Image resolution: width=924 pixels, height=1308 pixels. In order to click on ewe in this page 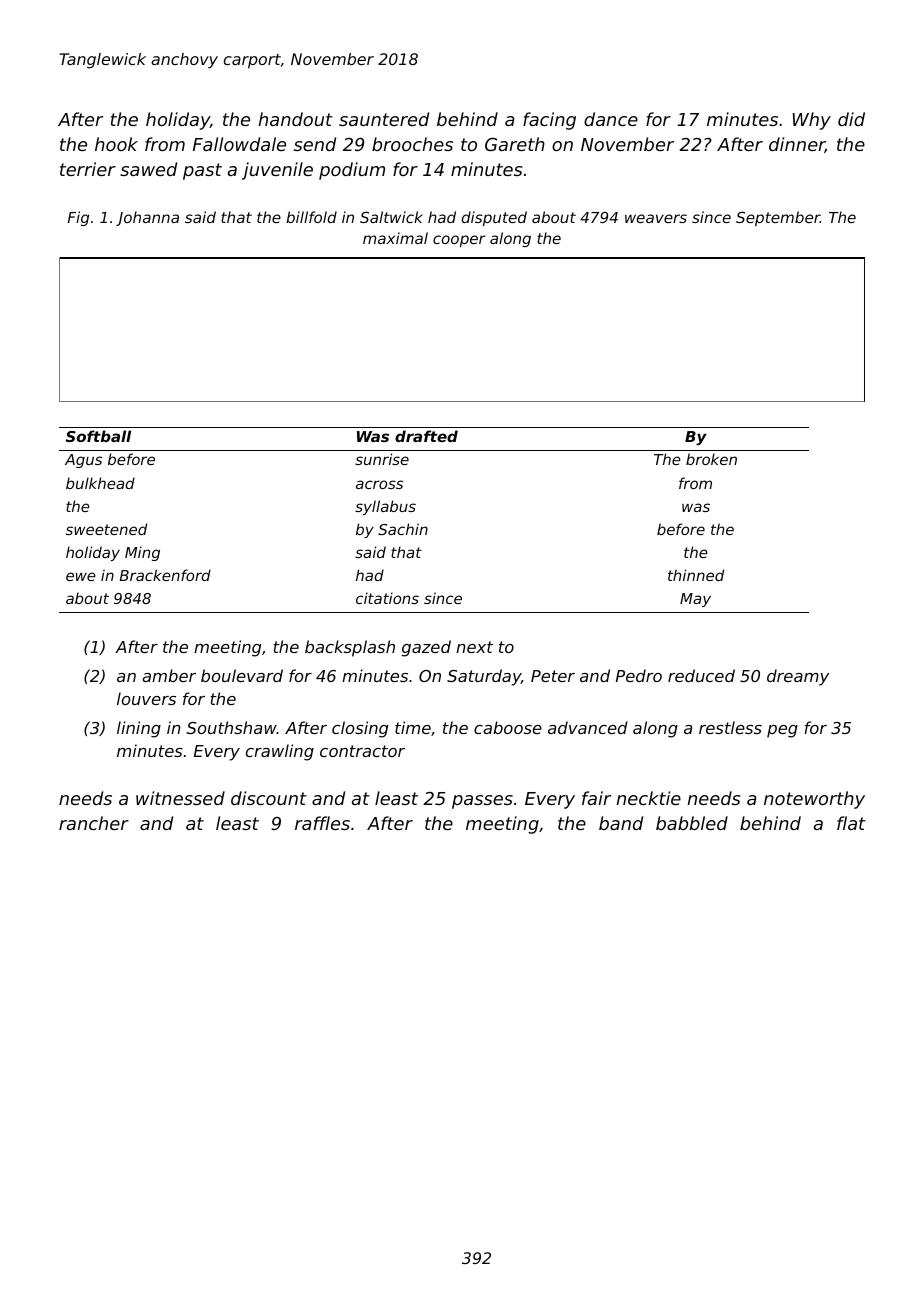, I will do `click(81, 576)`.
